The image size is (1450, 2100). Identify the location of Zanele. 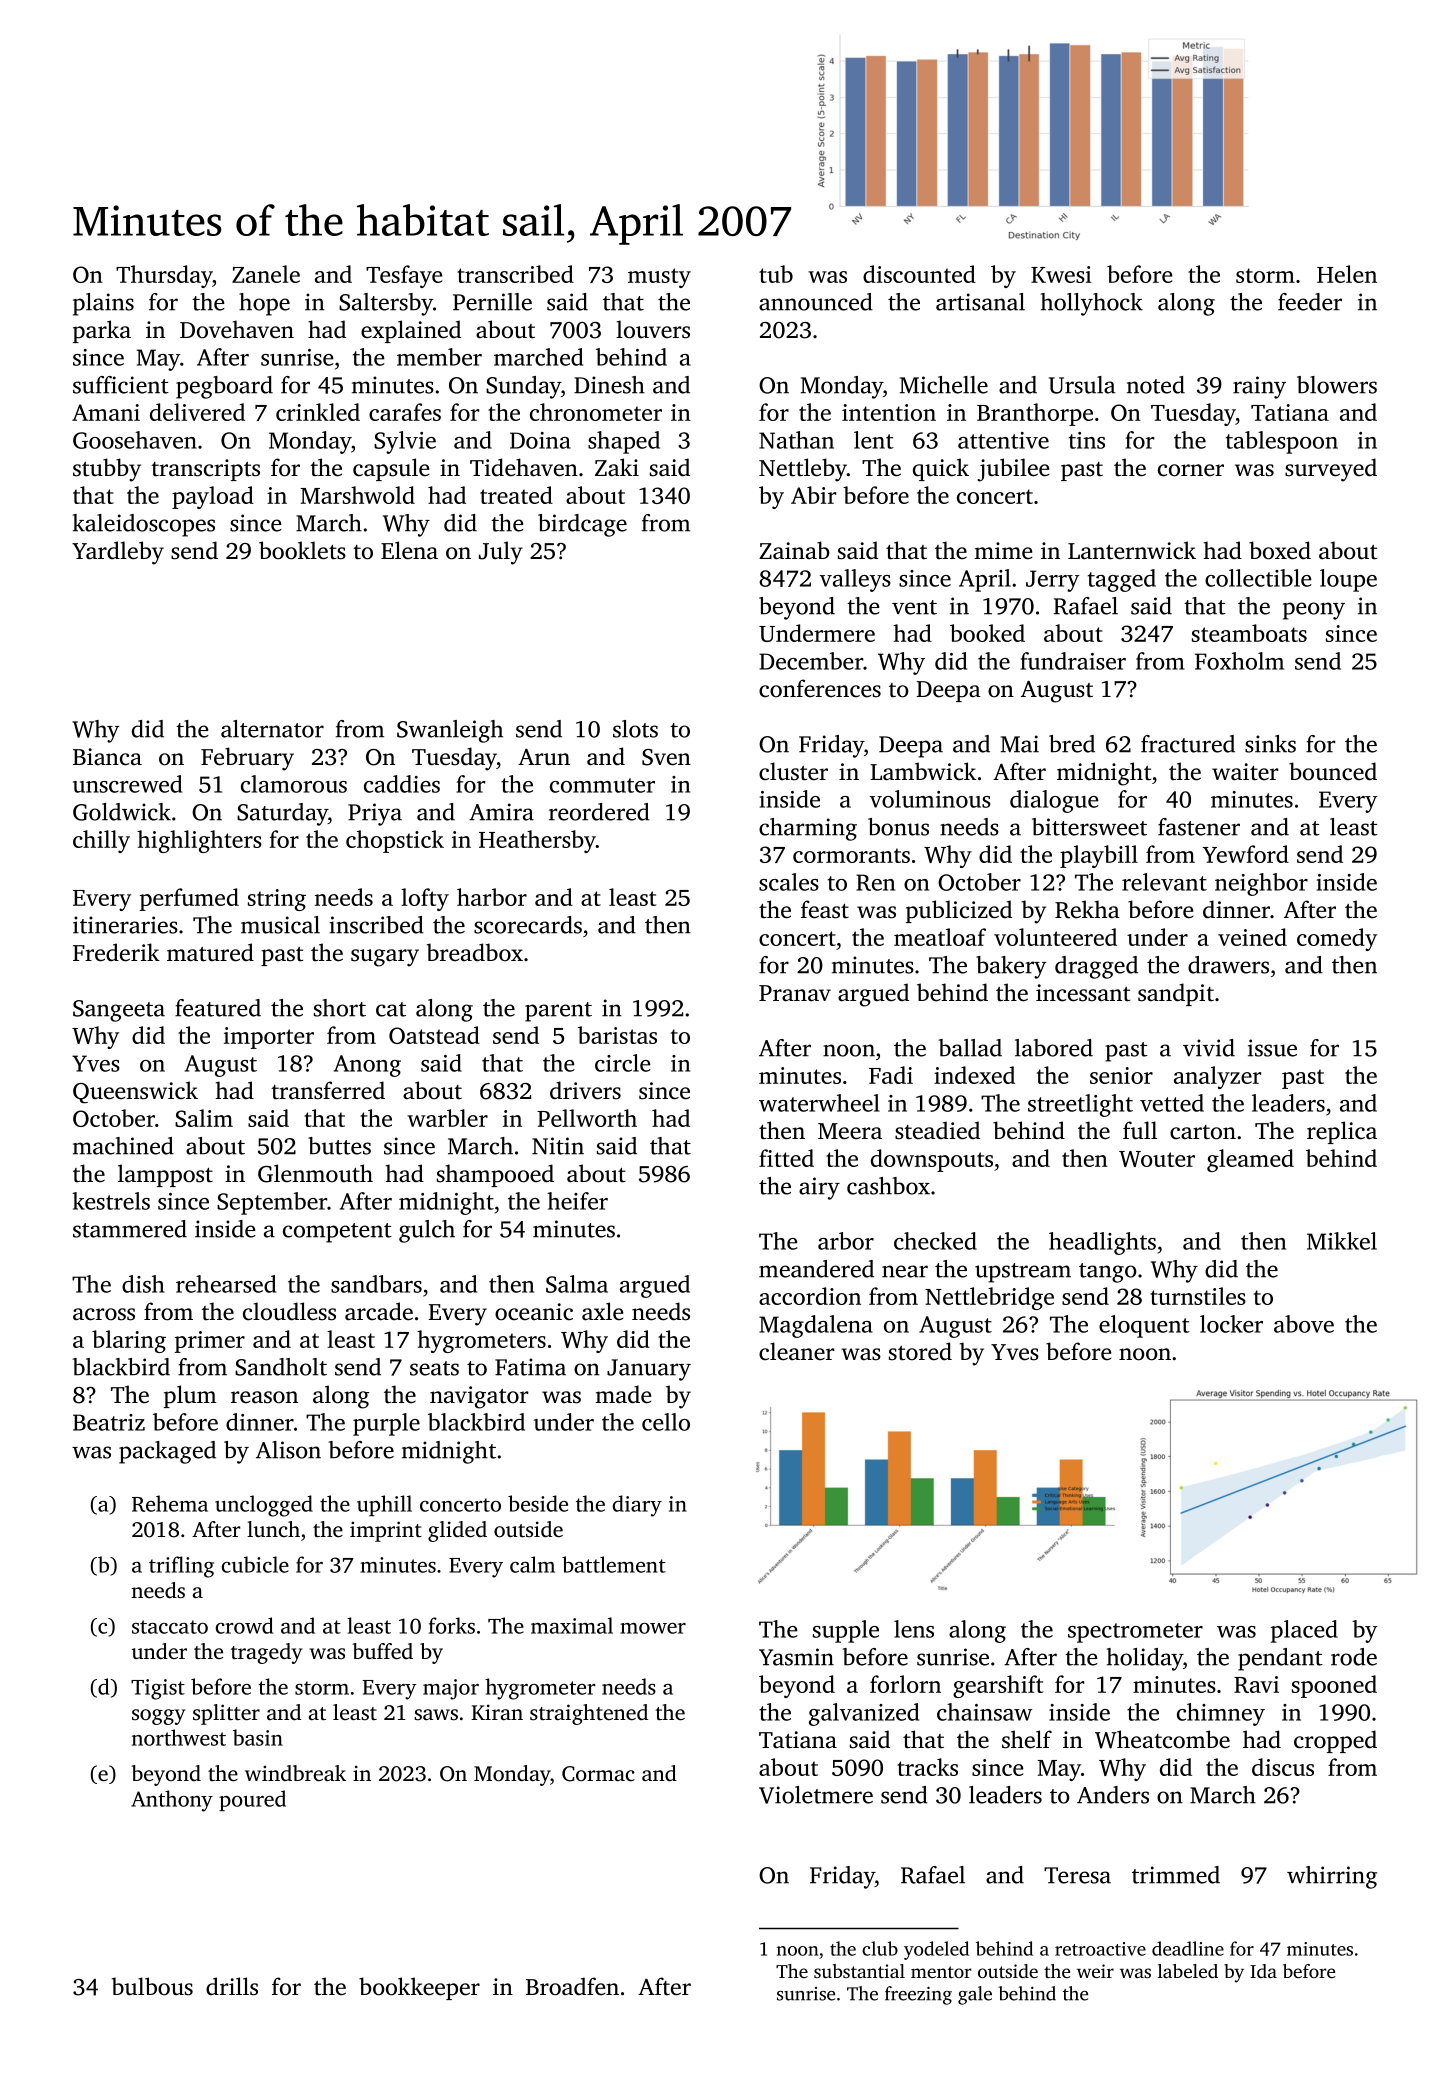
(266, 274).
